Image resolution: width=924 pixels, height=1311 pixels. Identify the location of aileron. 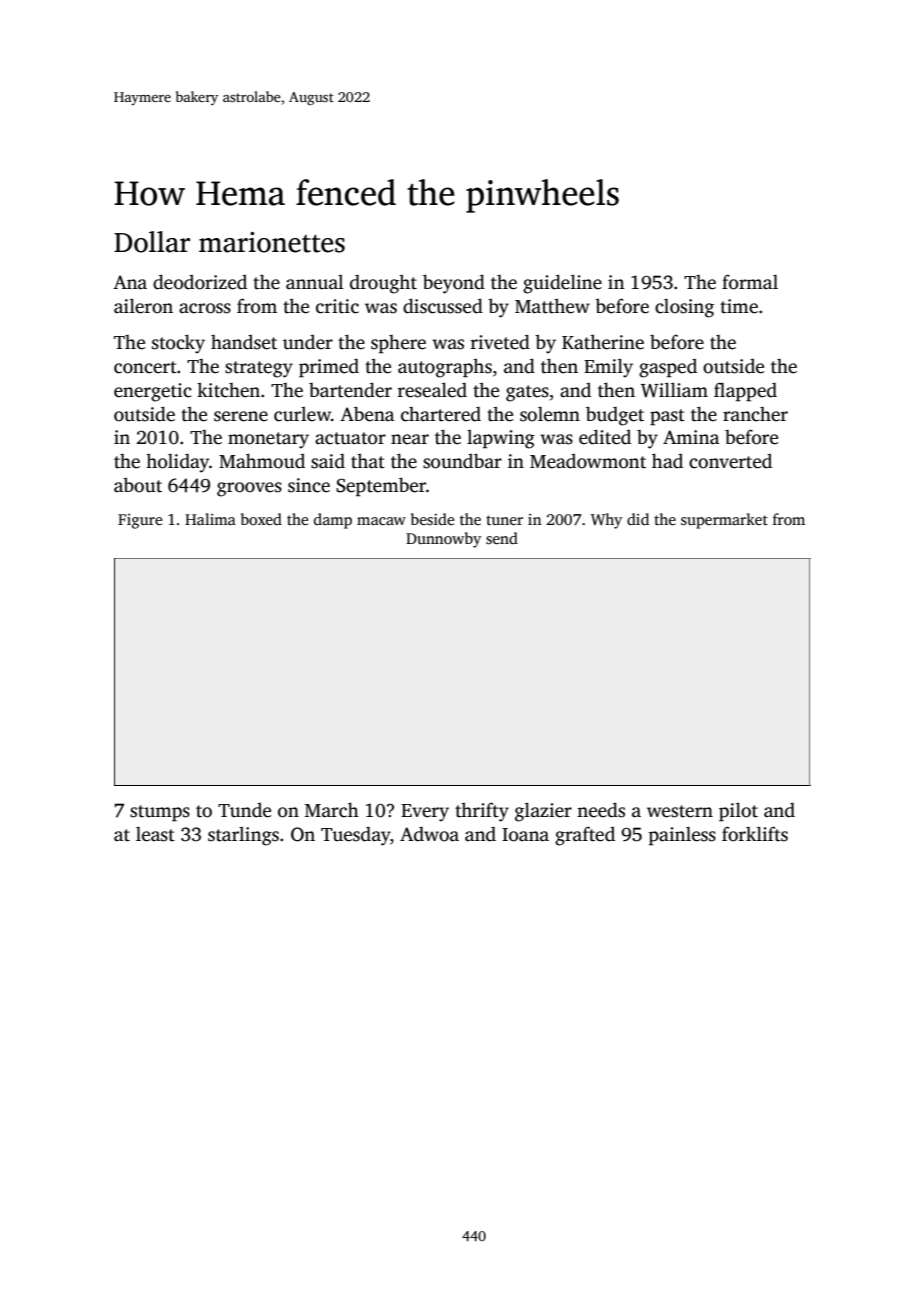
(143, 306).
